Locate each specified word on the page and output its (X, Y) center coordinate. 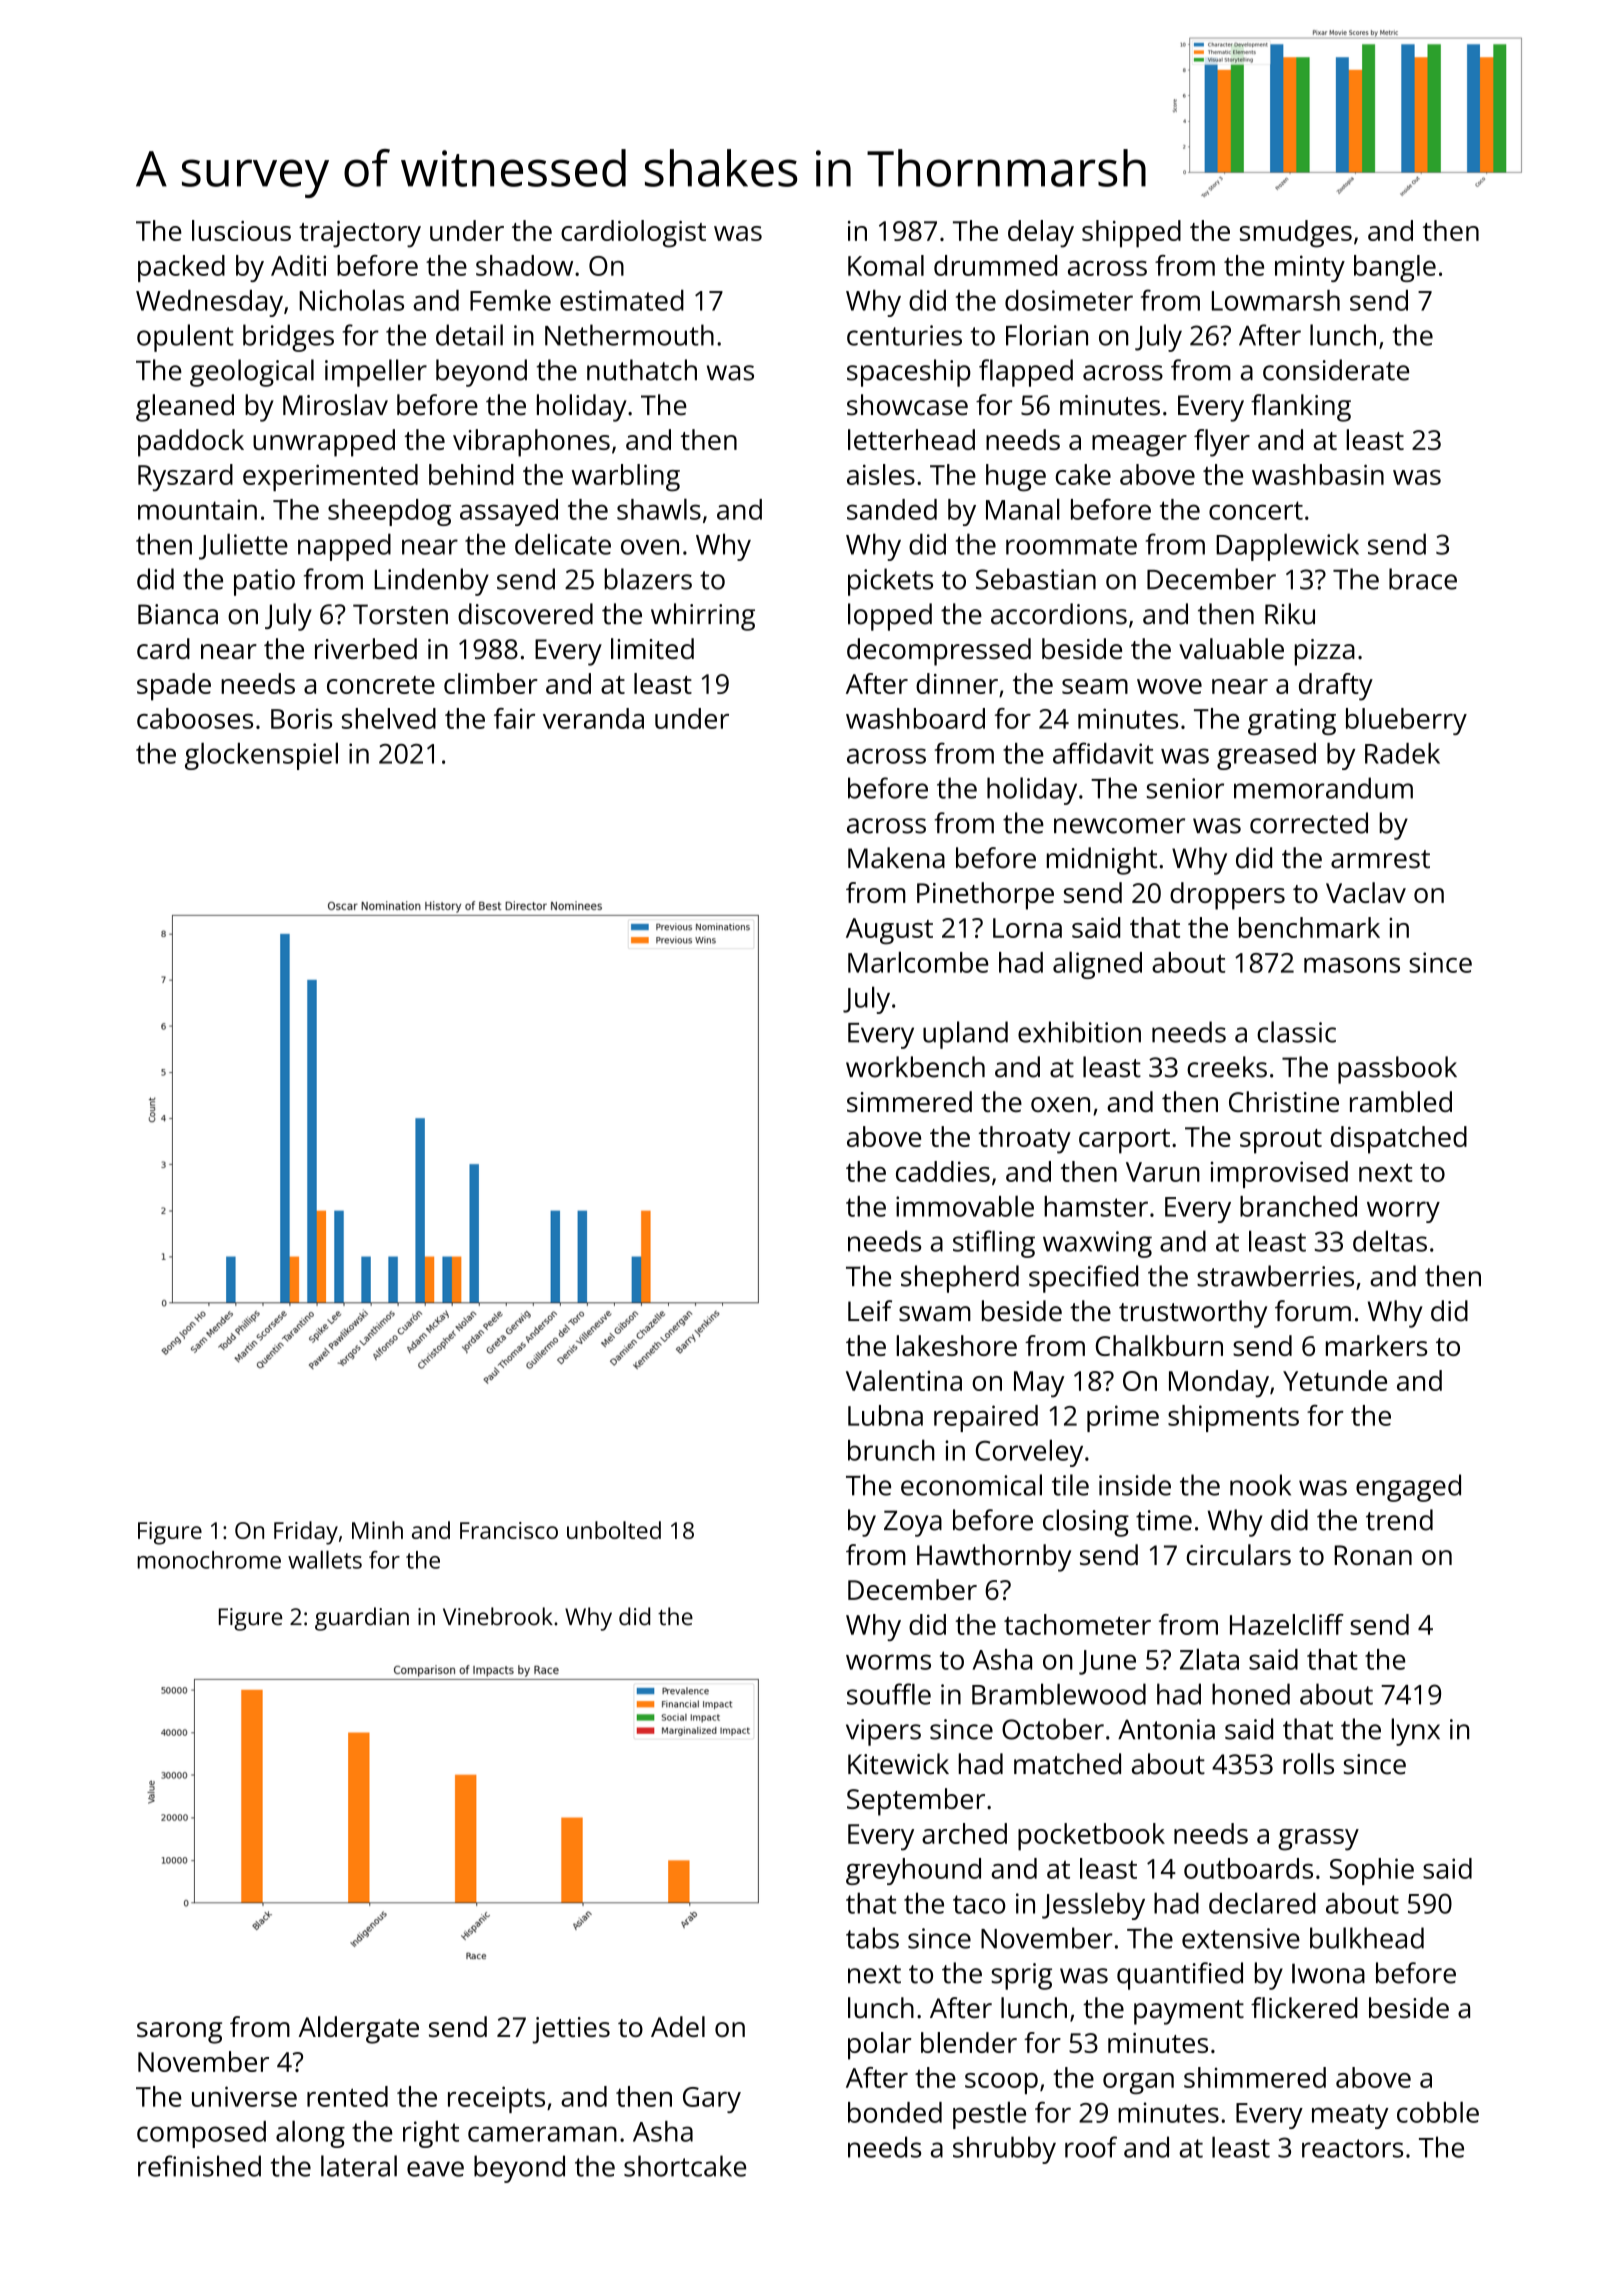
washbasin (1318, 474)
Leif (870, 1311)
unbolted (614, 1530)
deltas (1390, 1241)
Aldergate (359, 2030)
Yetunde (1335, 1380)
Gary (712, 2100)
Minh (377, 1530)
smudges (1296, 234)
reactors (1352, 2148)
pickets (890, 582)
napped (344, 547)
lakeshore (956, 1345)
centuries (904, 335)
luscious (241, 230)
